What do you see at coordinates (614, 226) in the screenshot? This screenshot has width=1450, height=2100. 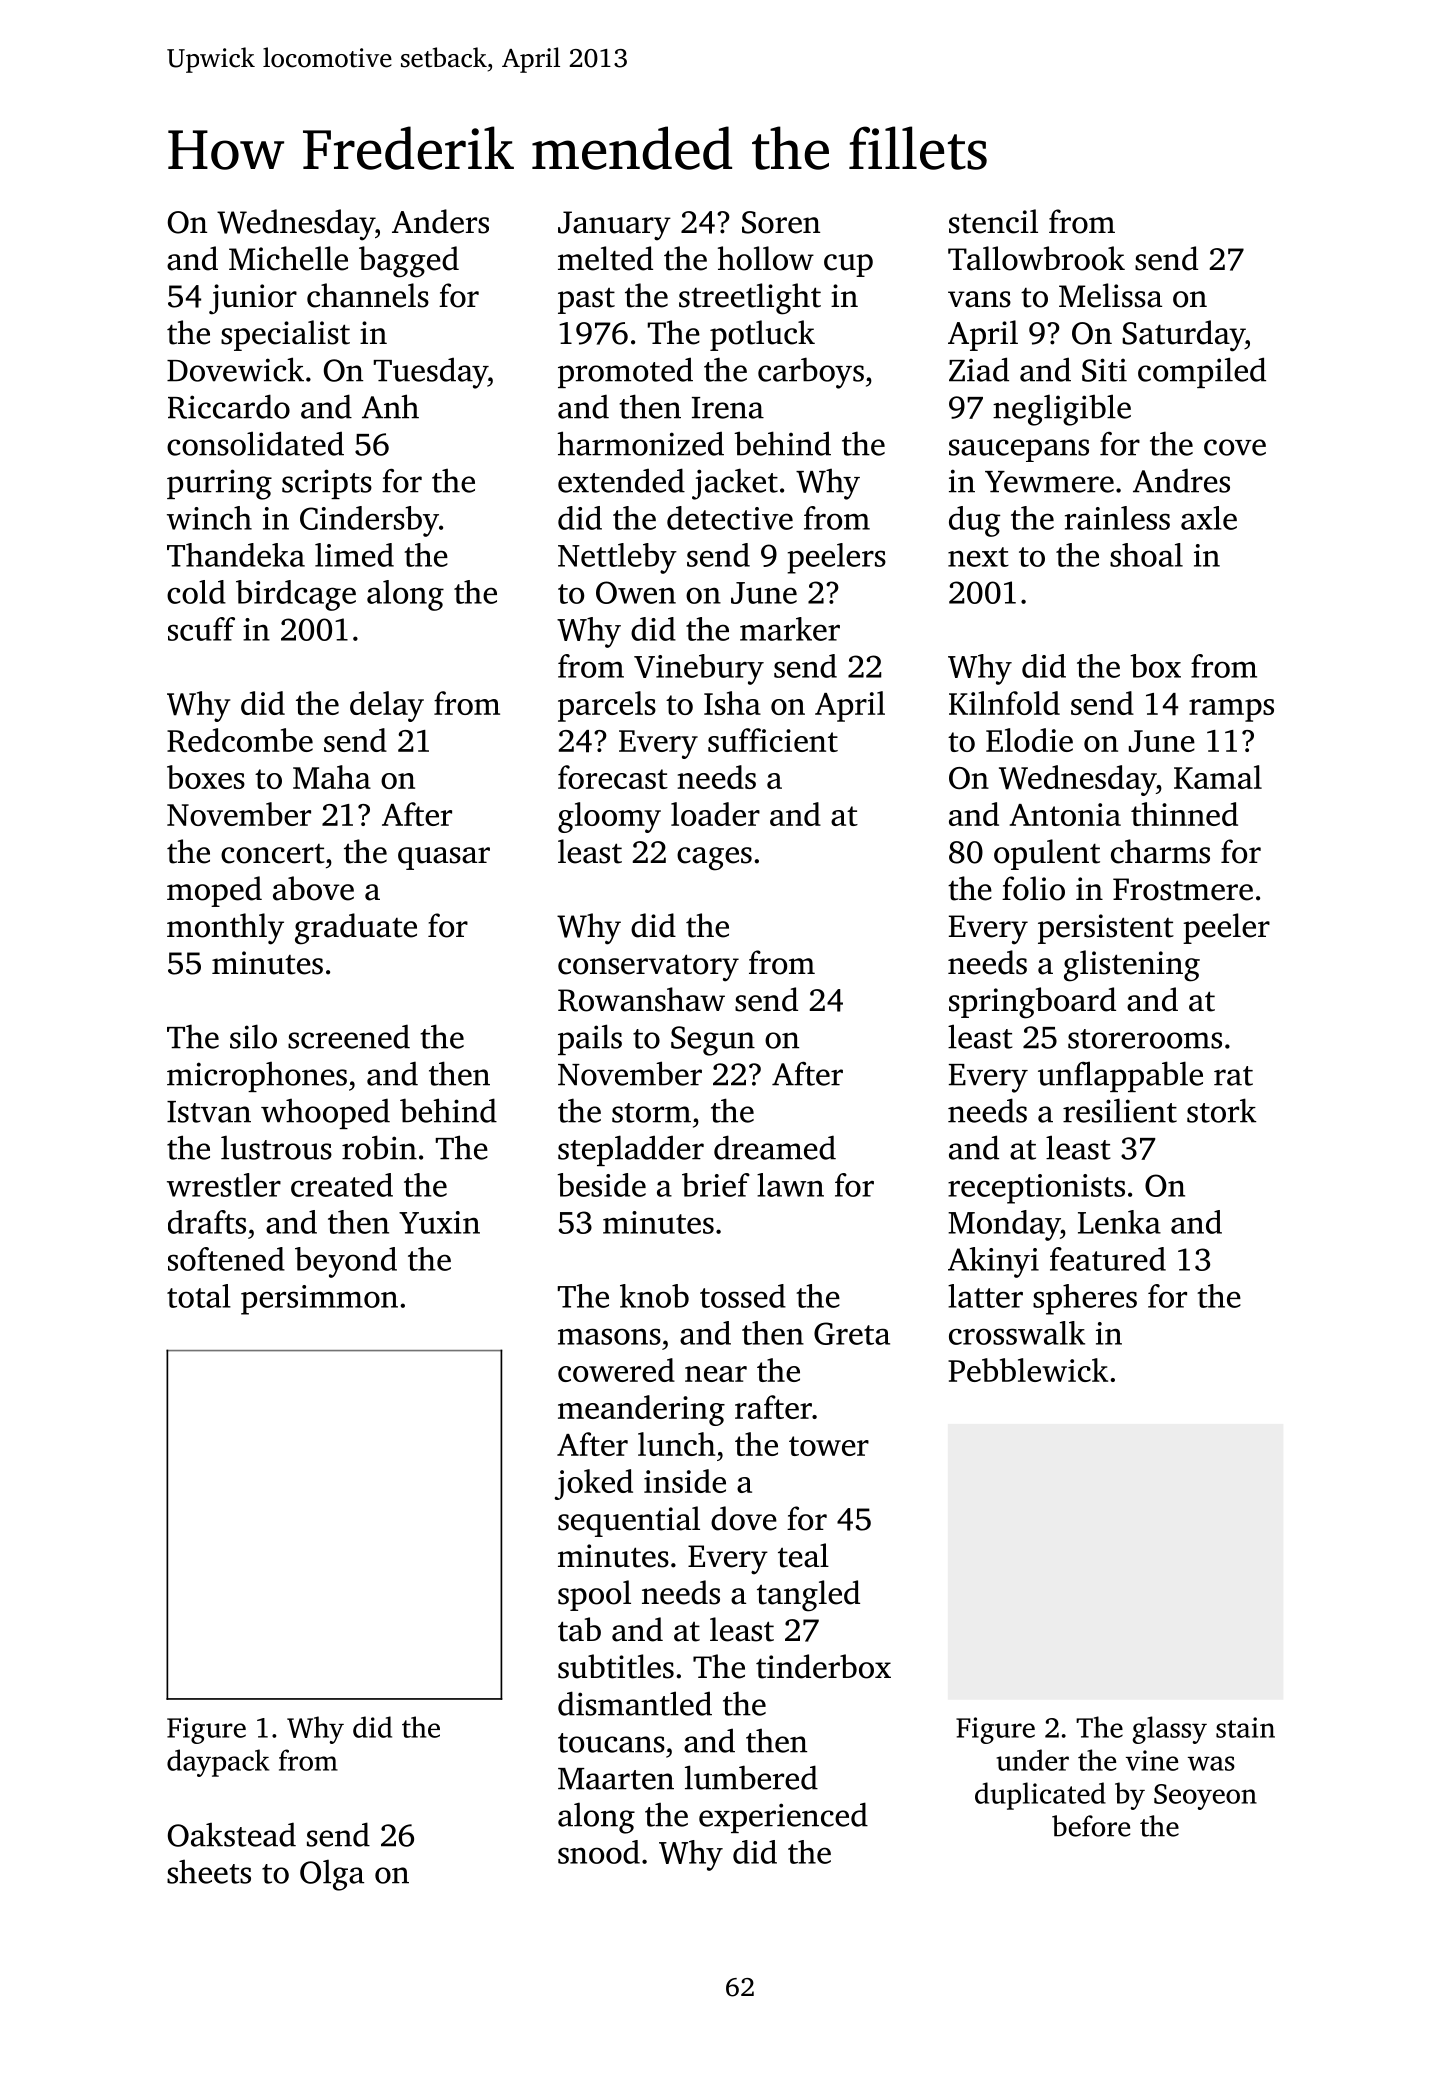 I see `January` at bounding box center [614, 226].
